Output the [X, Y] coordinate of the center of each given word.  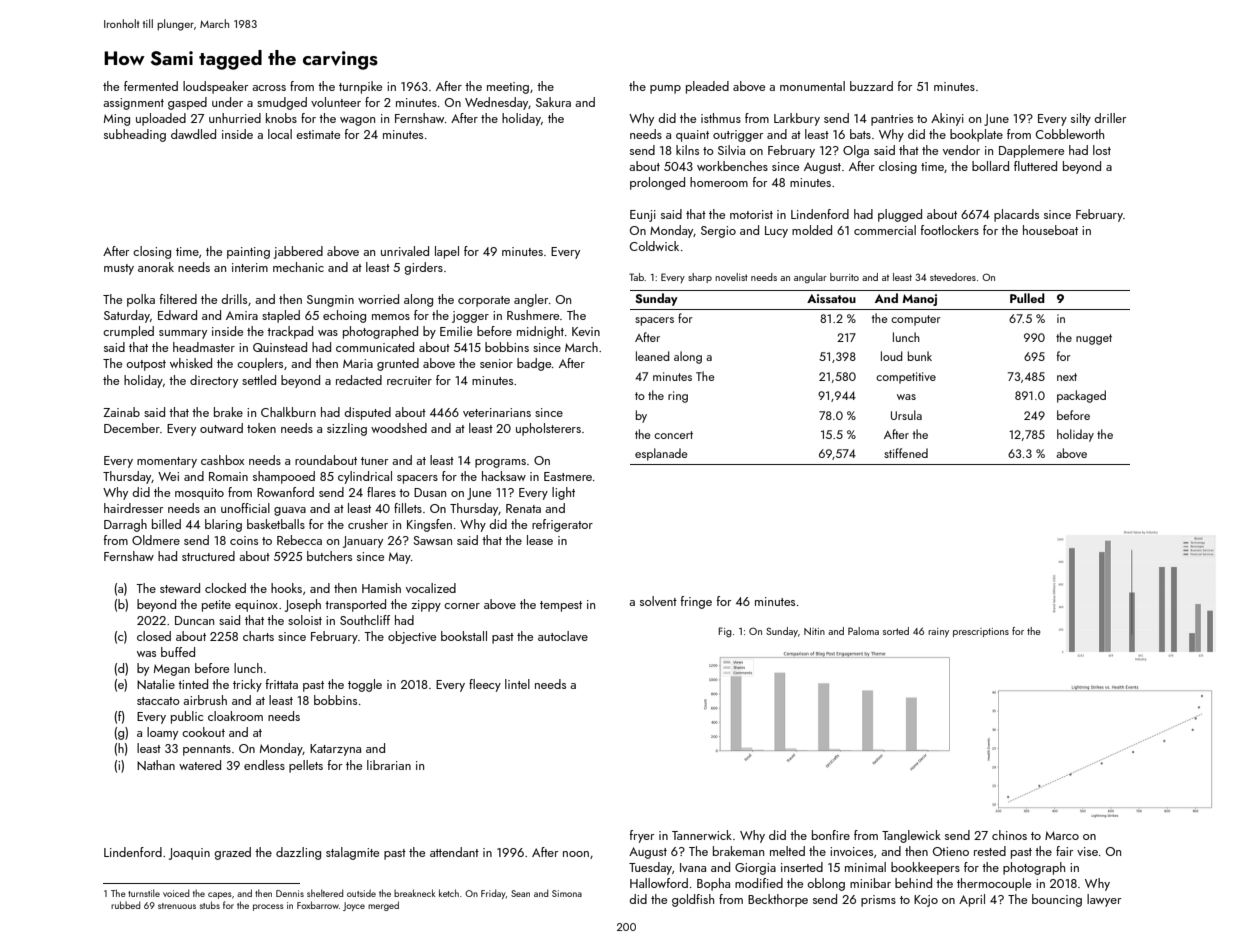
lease [540, 540]
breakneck [415, 893]
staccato [158, 701]
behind [913, 883]
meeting [508, 88]
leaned [653, 356]
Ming [117, 120]
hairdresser [133, 508]
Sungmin [330, 301]
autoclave [563, 636]
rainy [938, 632]
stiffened [906, 453]
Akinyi [947, 119]
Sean [520, 893]
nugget [1094, 339]
